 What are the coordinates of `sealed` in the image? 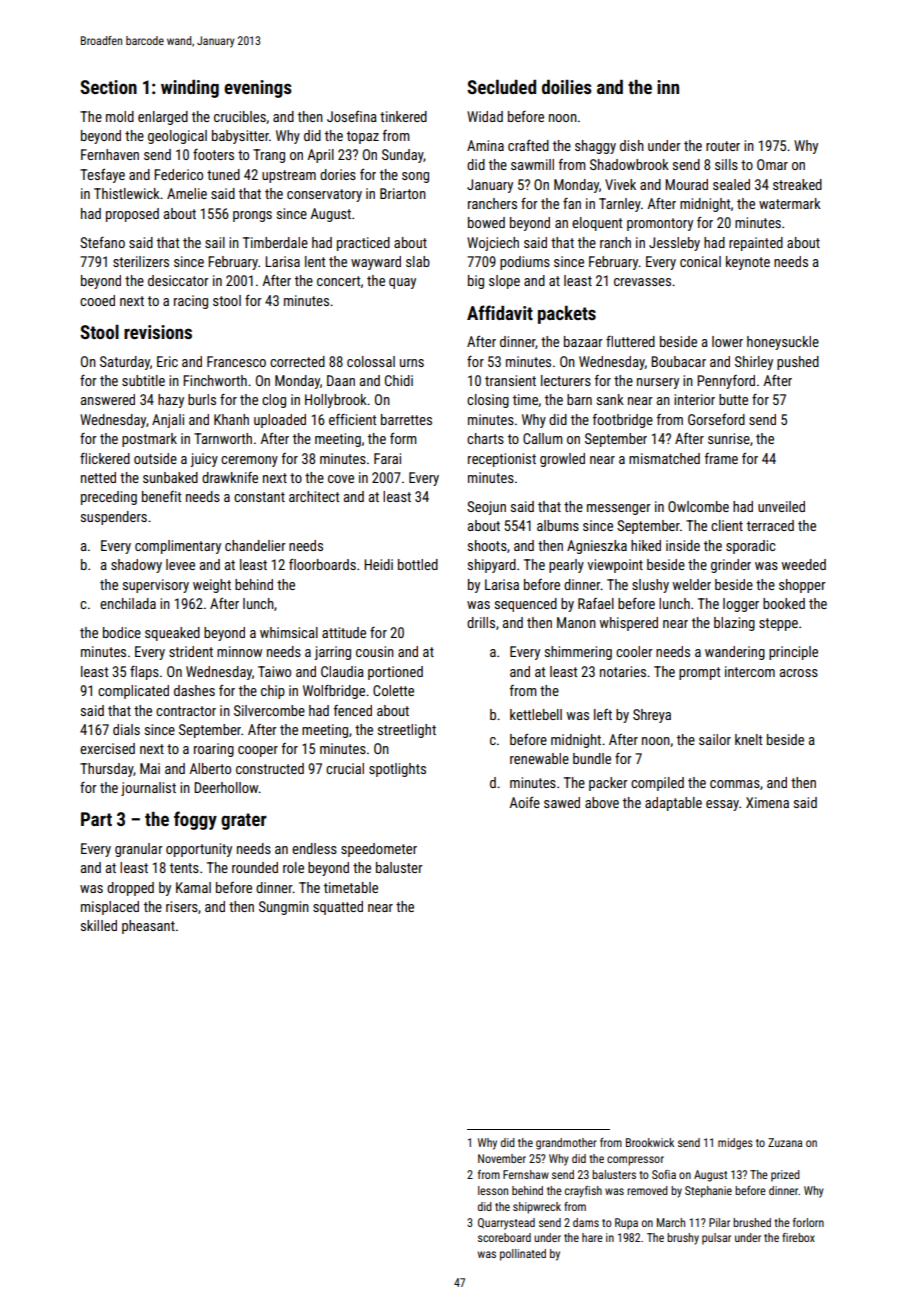 It's located at (731, 184).
